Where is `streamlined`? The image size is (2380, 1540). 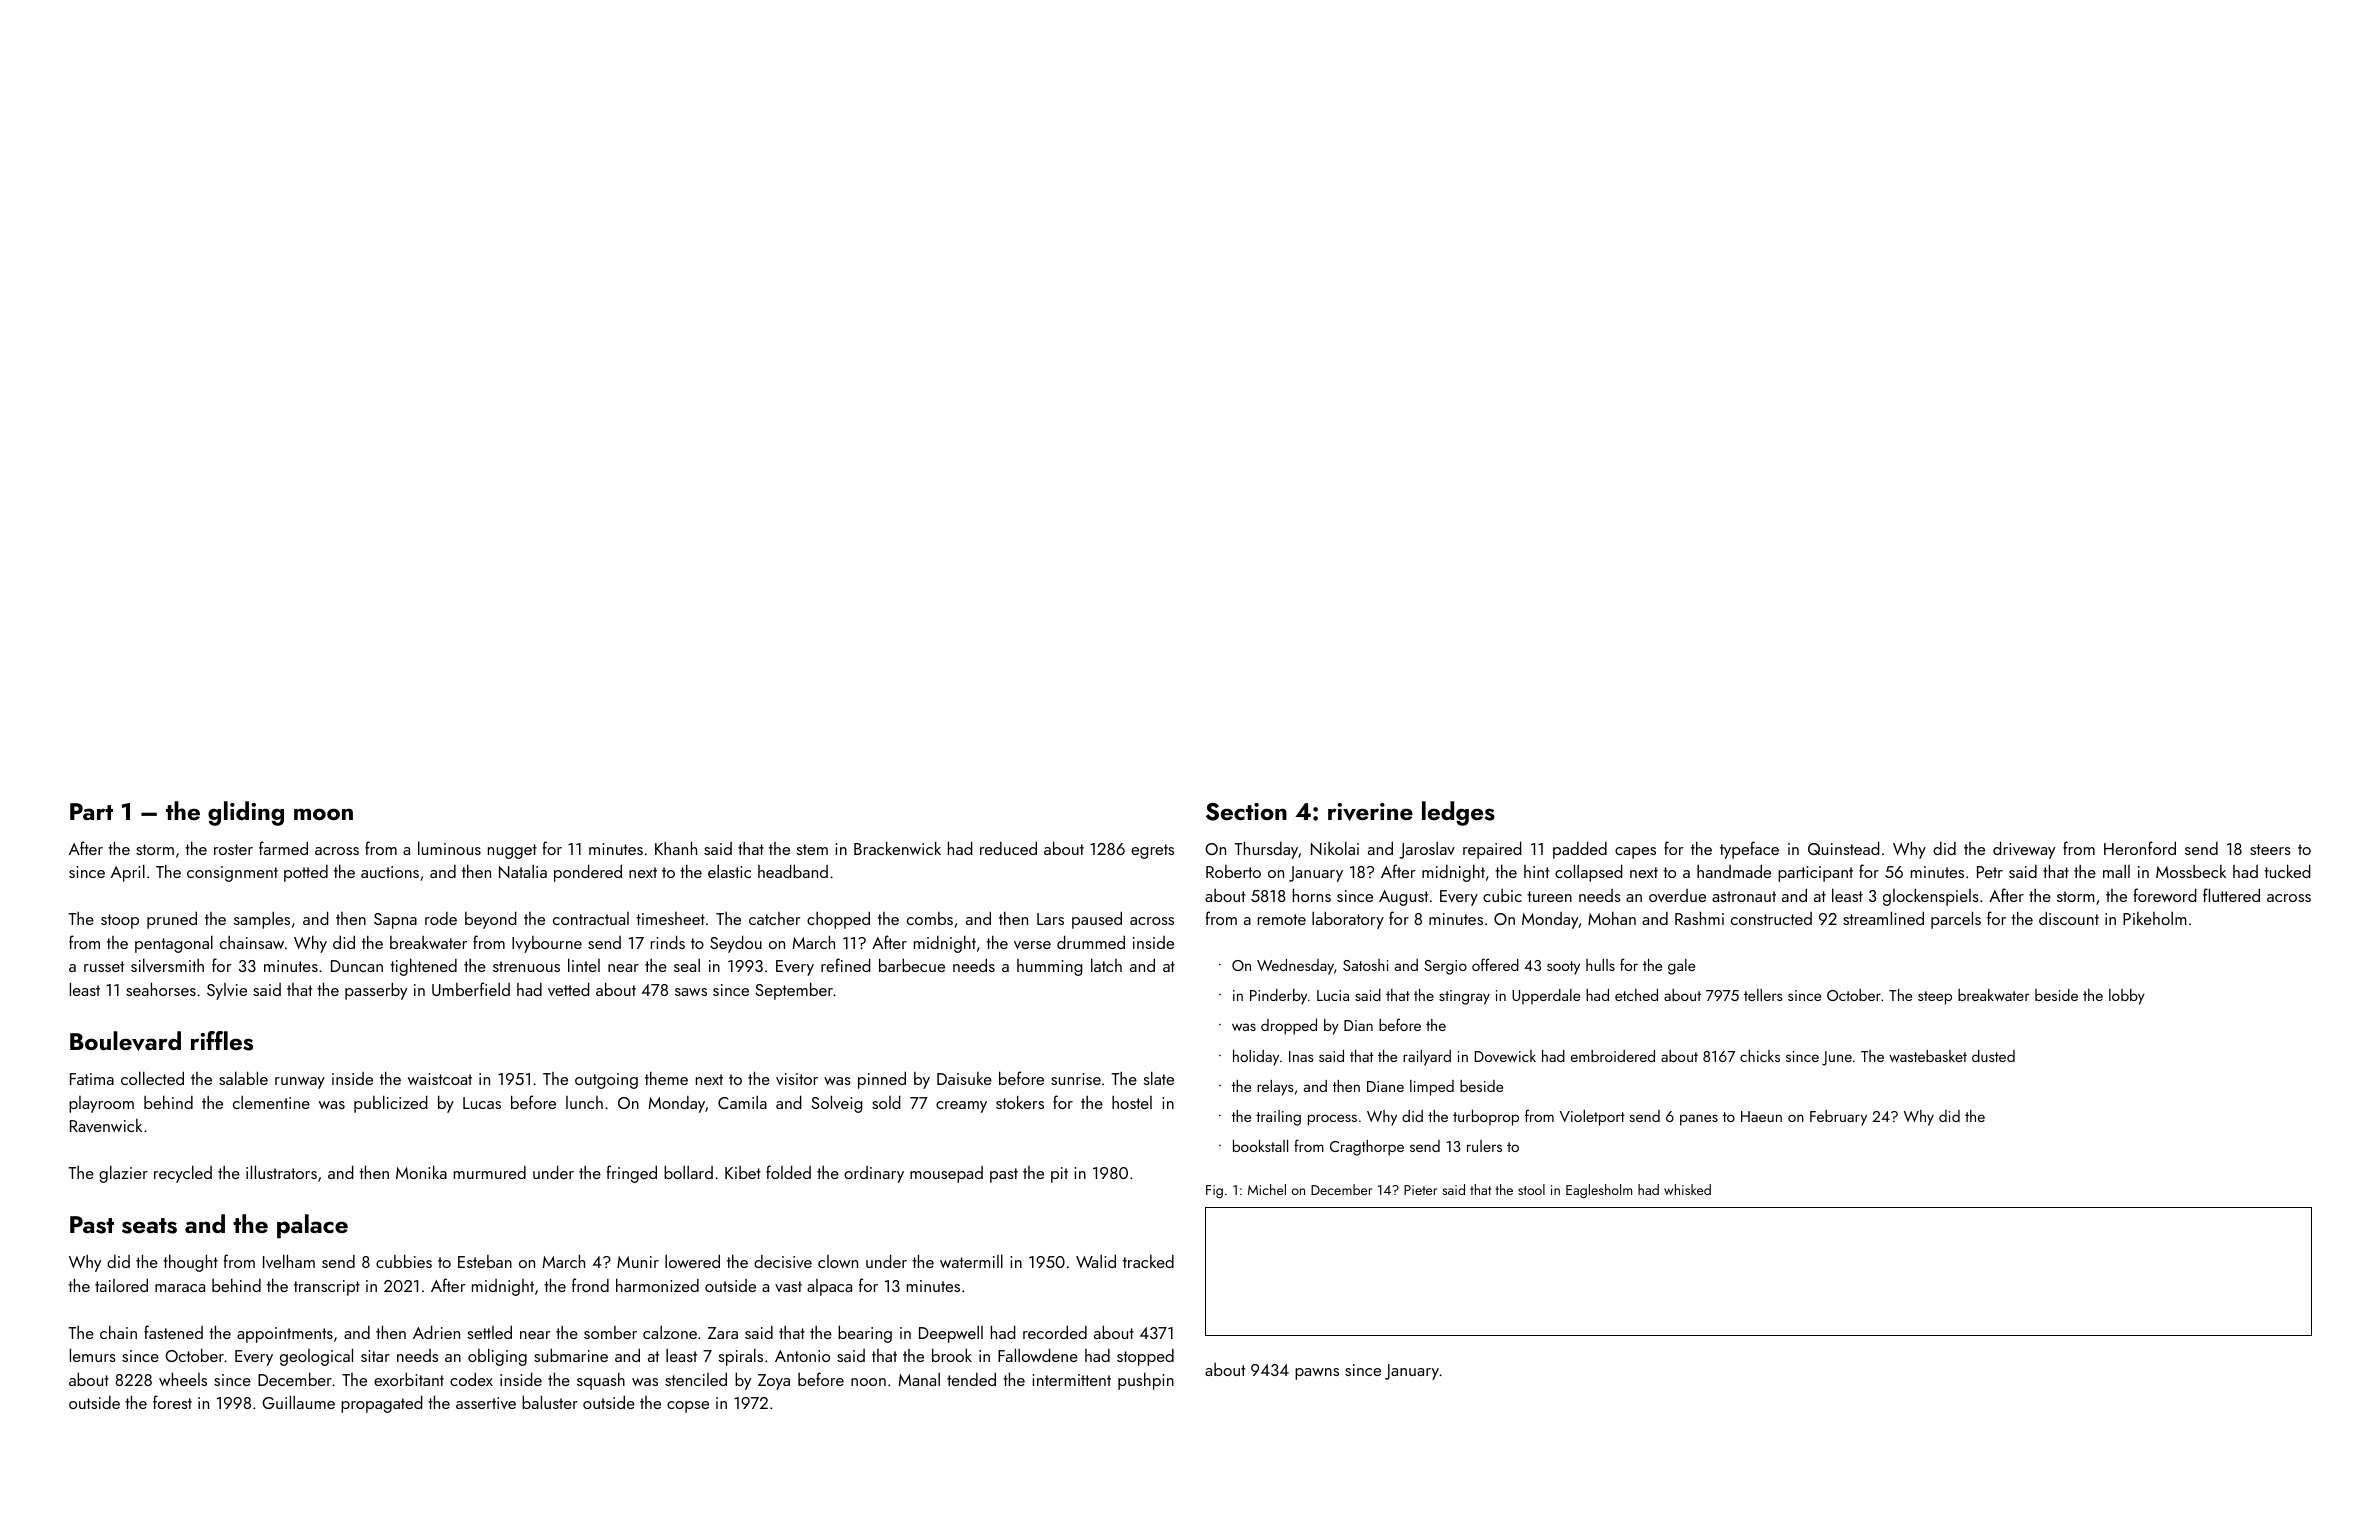
streamlined is located at coordinates (1883, 918).
